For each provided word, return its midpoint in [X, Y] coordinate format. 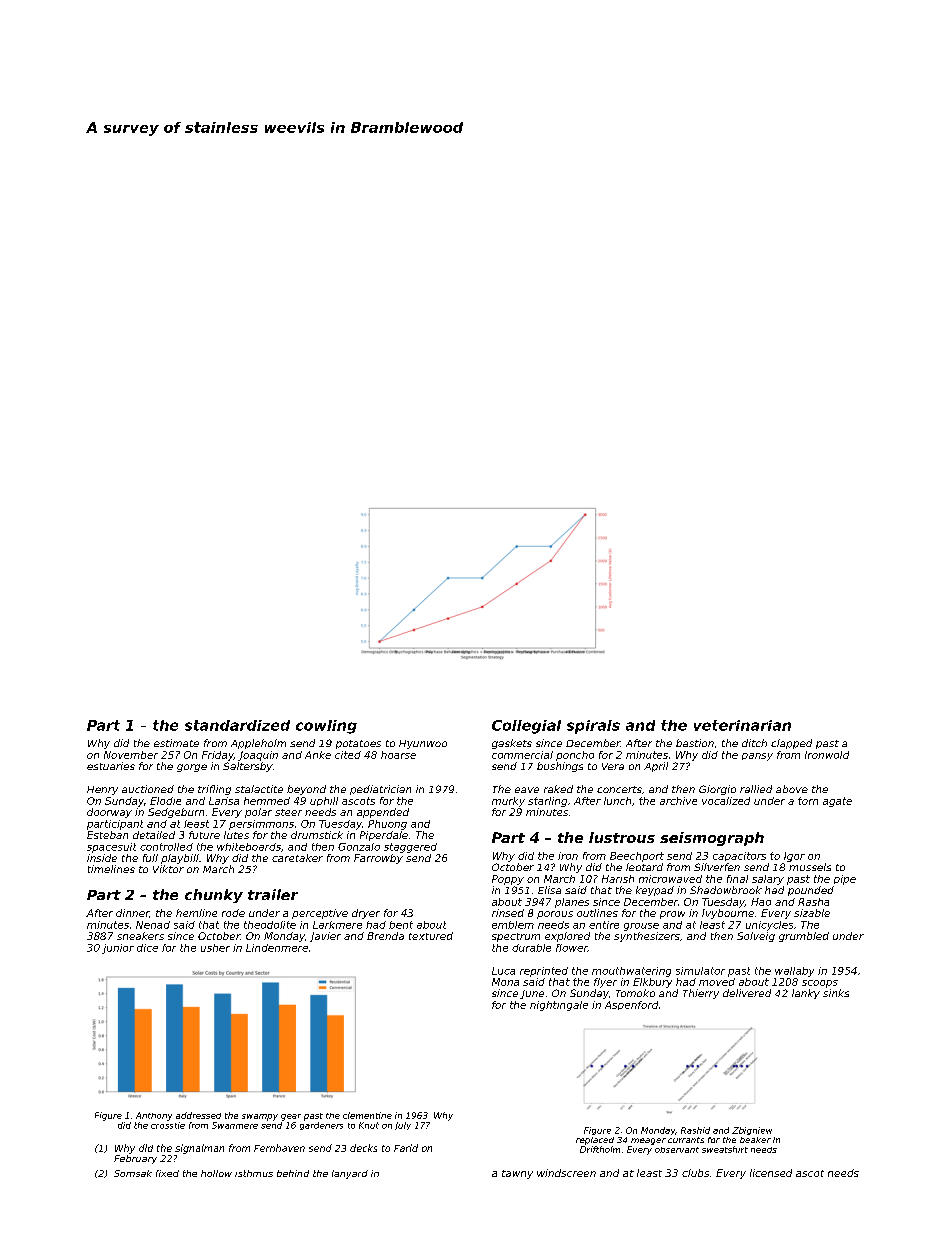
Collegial [526, 727]
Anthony [154, 1116]
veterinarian [742, 725]
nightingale [559, 1006]
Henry [102, 790]
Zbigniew [752, 1131]
